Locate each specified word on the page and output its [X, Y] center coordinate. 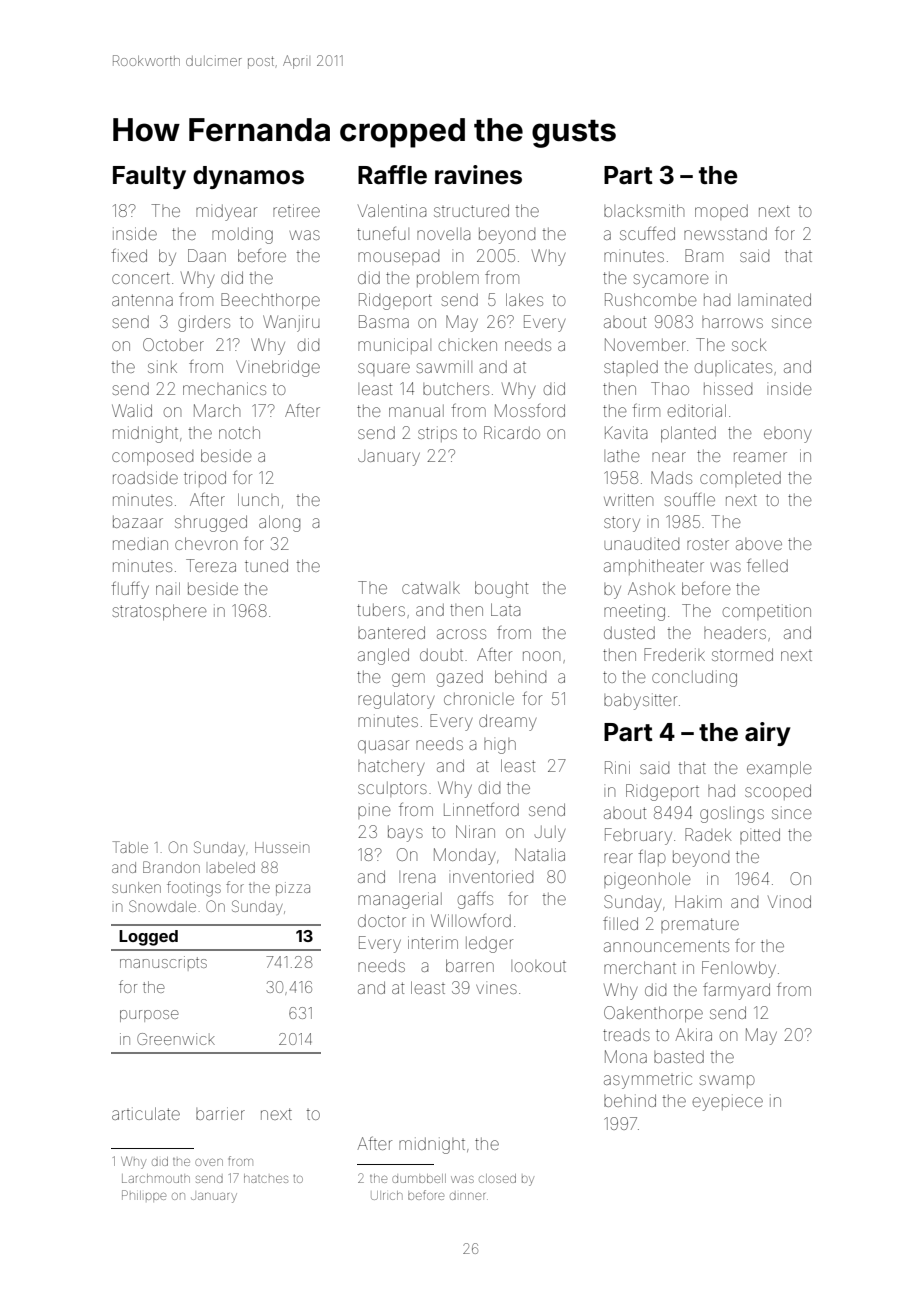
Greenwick [176, 1039]
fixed [129, 255]
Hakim [698, 901]
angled [383, 656]
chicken [468, 345]
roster [708, 544]
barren [470, 965]
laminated [774, 299]
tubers [381, 610]
